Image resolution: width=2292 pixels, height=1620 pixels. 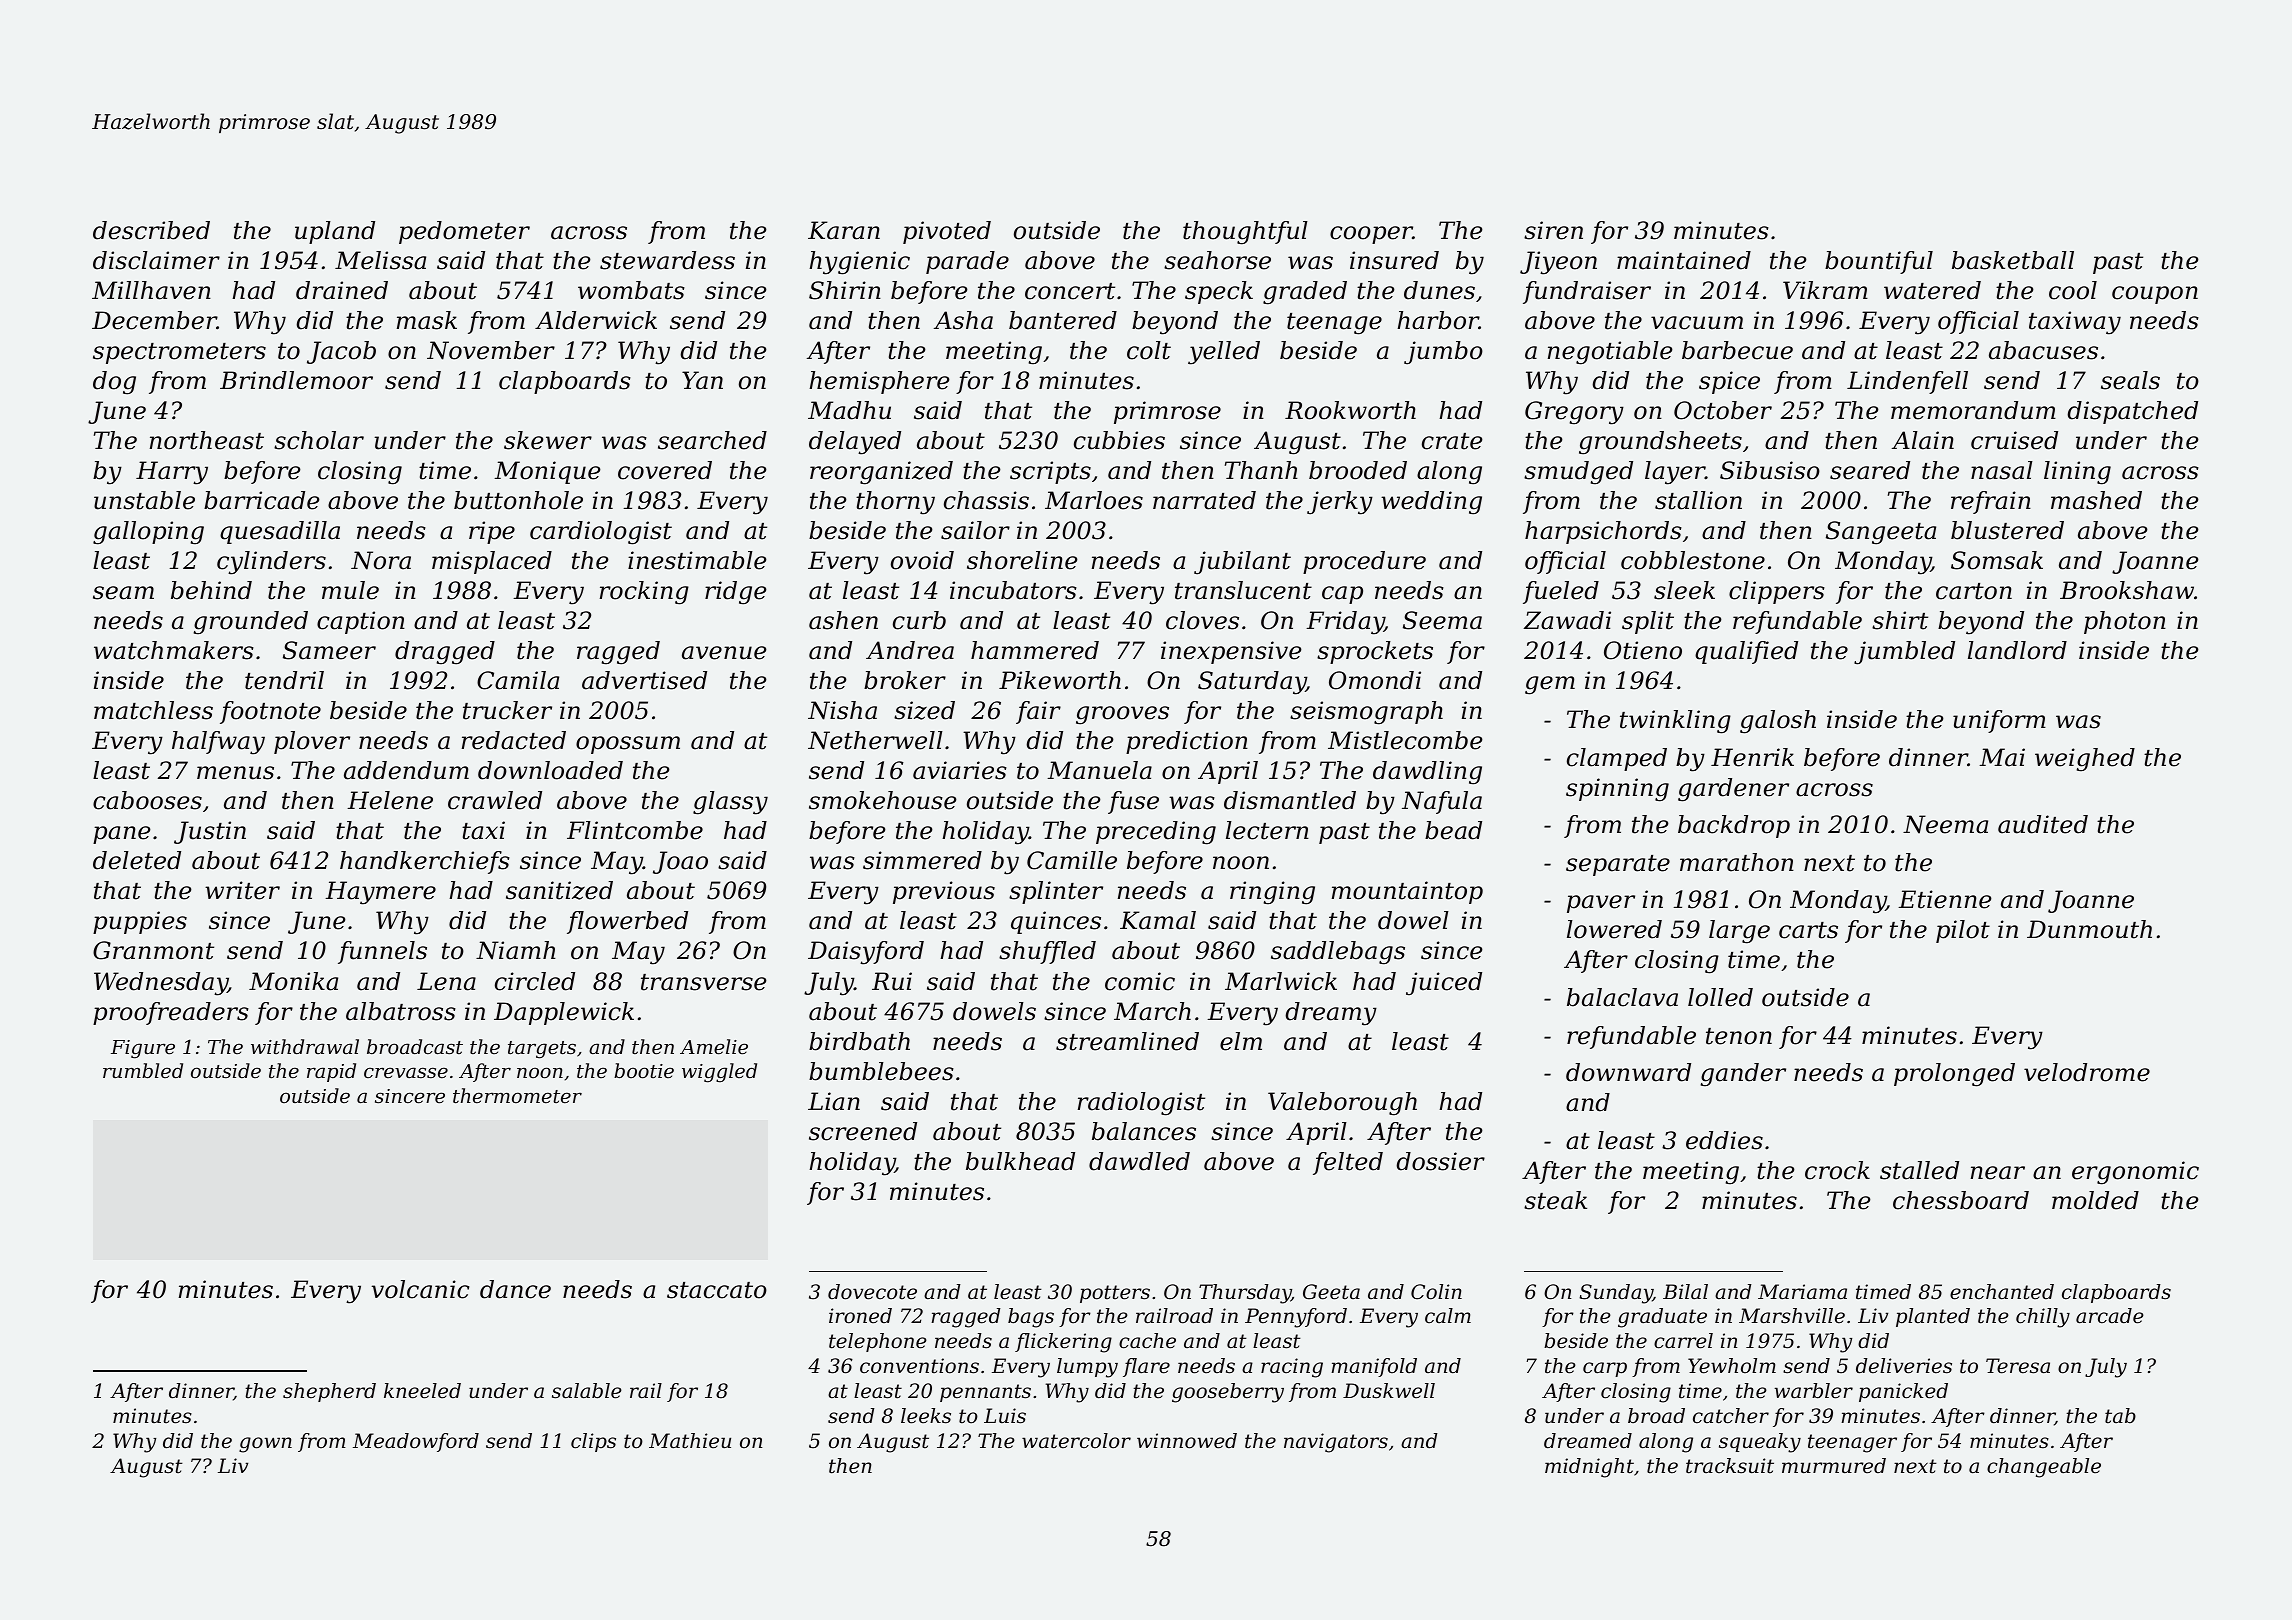 I want to click on shepherd, so click(x=329, y=1392).
